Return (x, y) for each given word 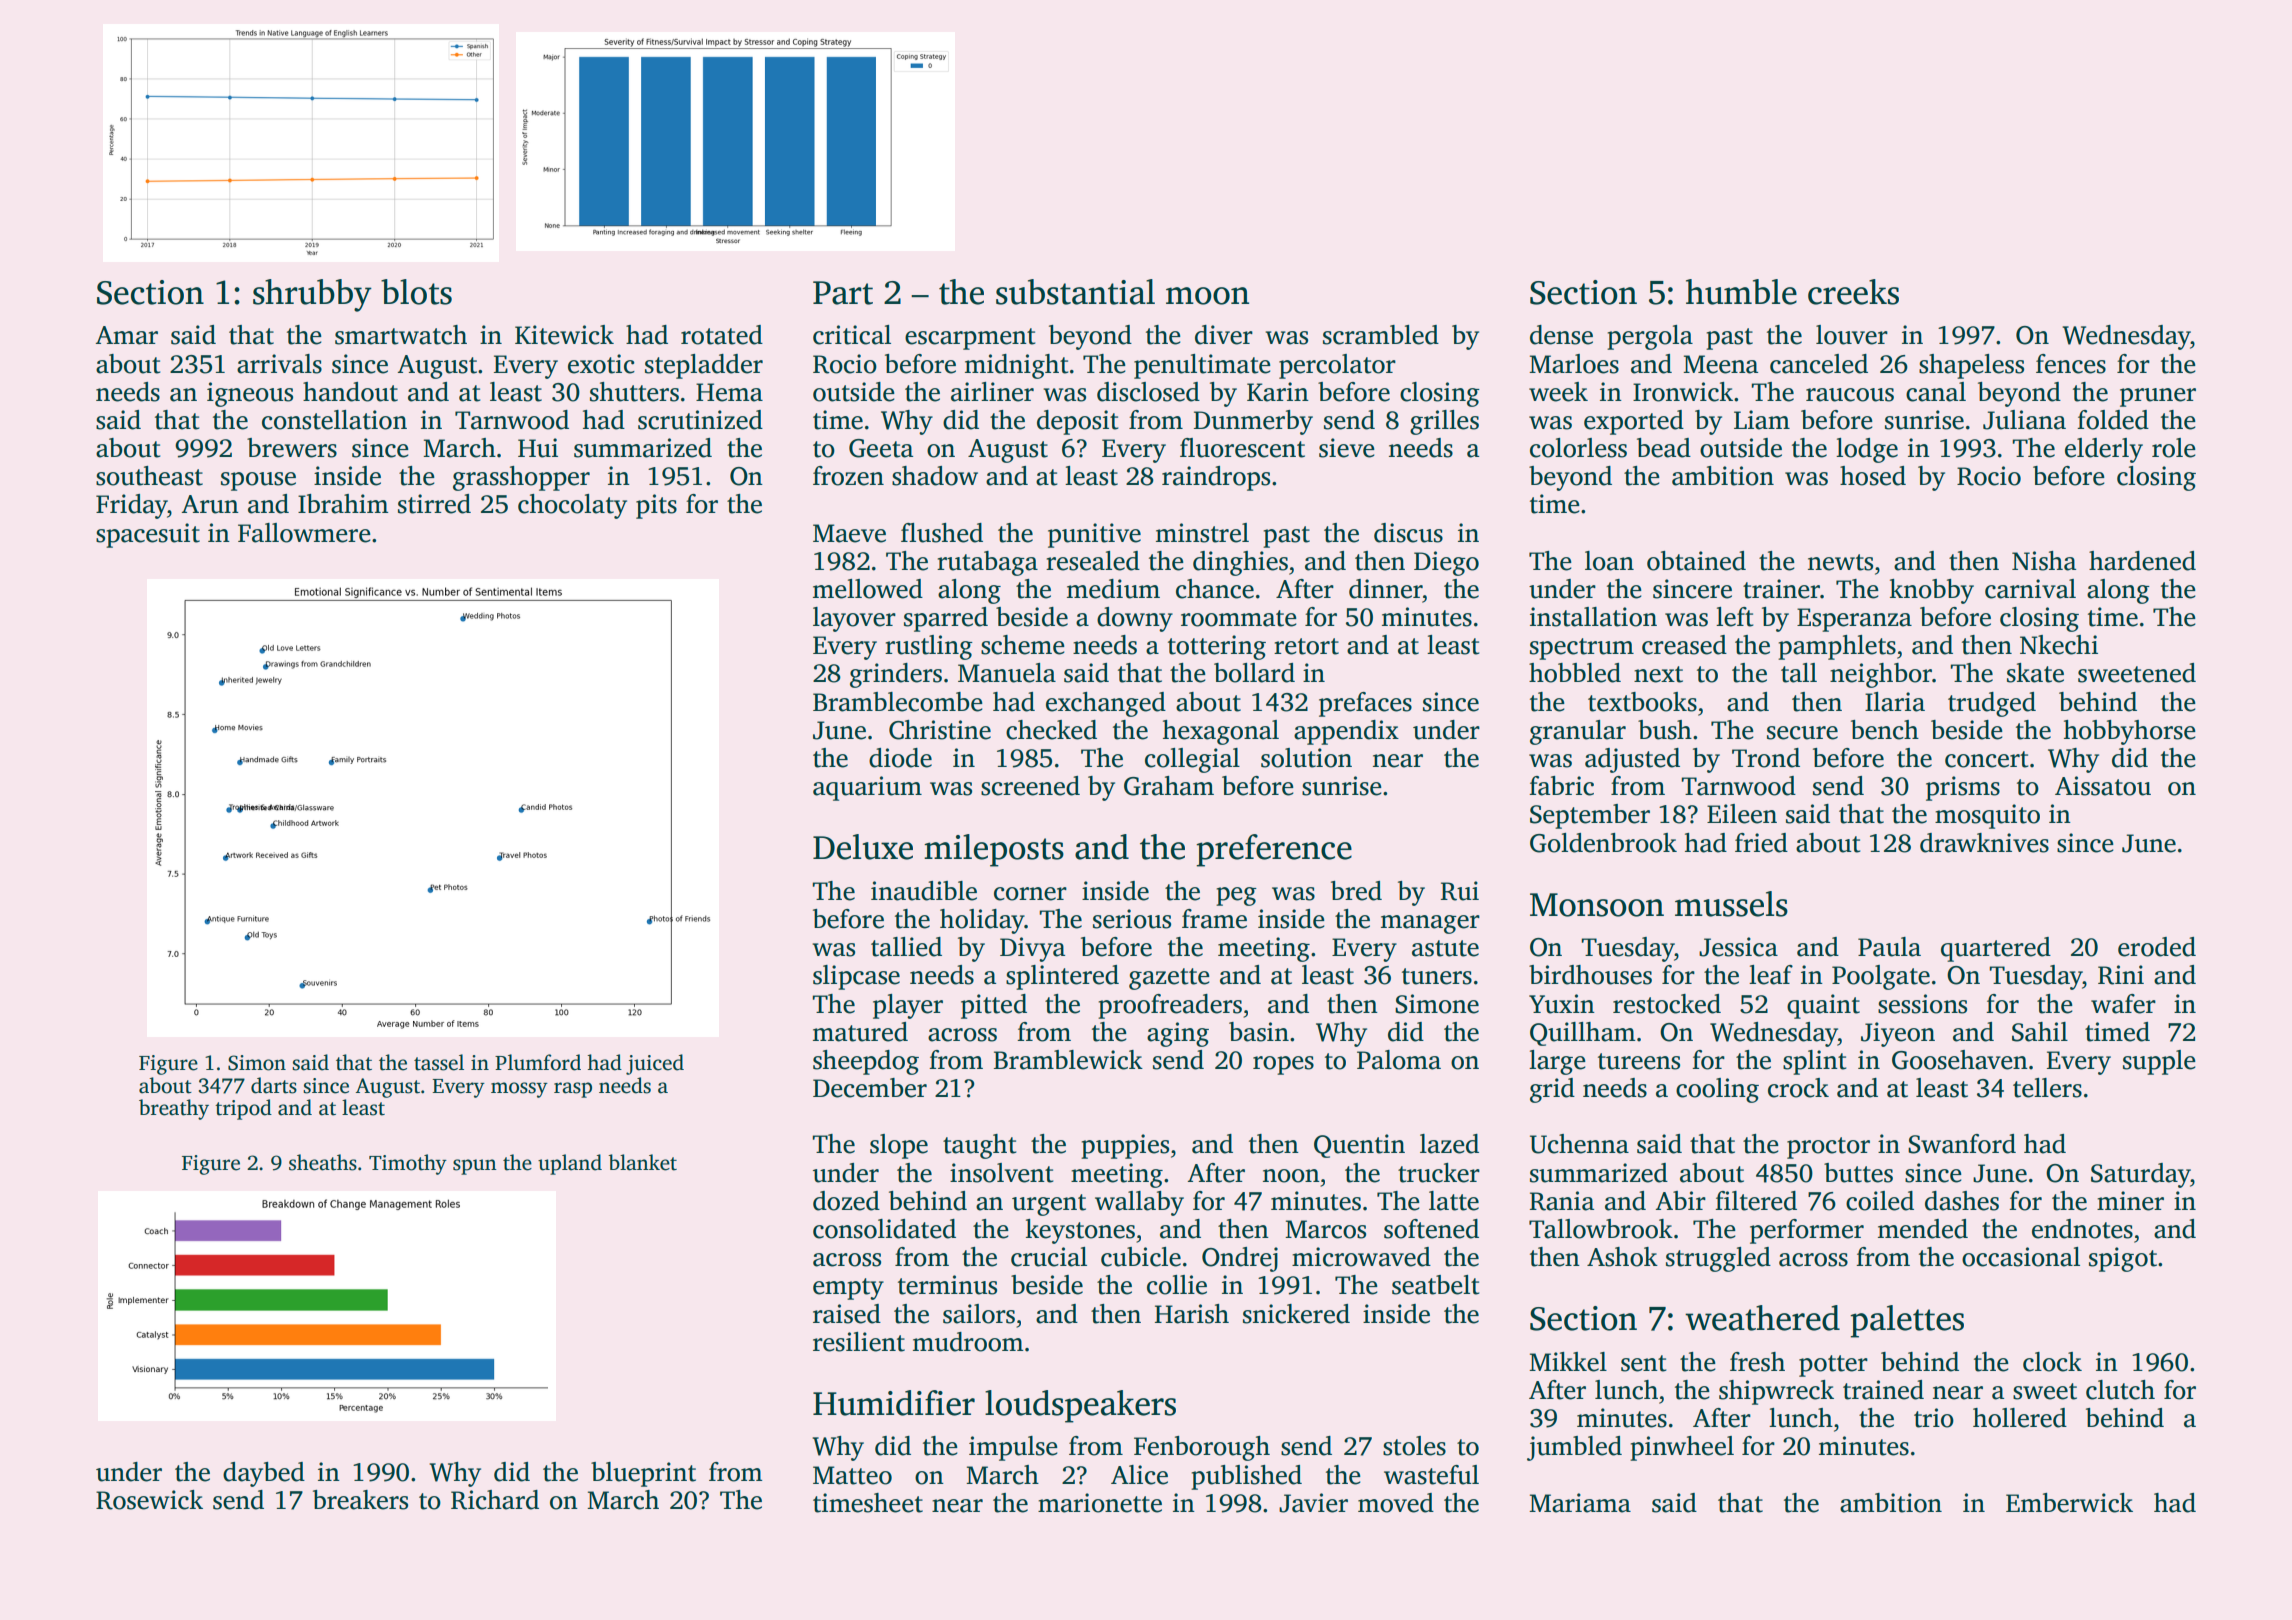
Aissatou (2103, 786)
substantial (1075, 292)
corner (1030, 894)
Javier (1313, 1503)
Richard (495, 1500)
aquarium (867, 788)
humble (1741, 292)
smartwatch (401, 335)
